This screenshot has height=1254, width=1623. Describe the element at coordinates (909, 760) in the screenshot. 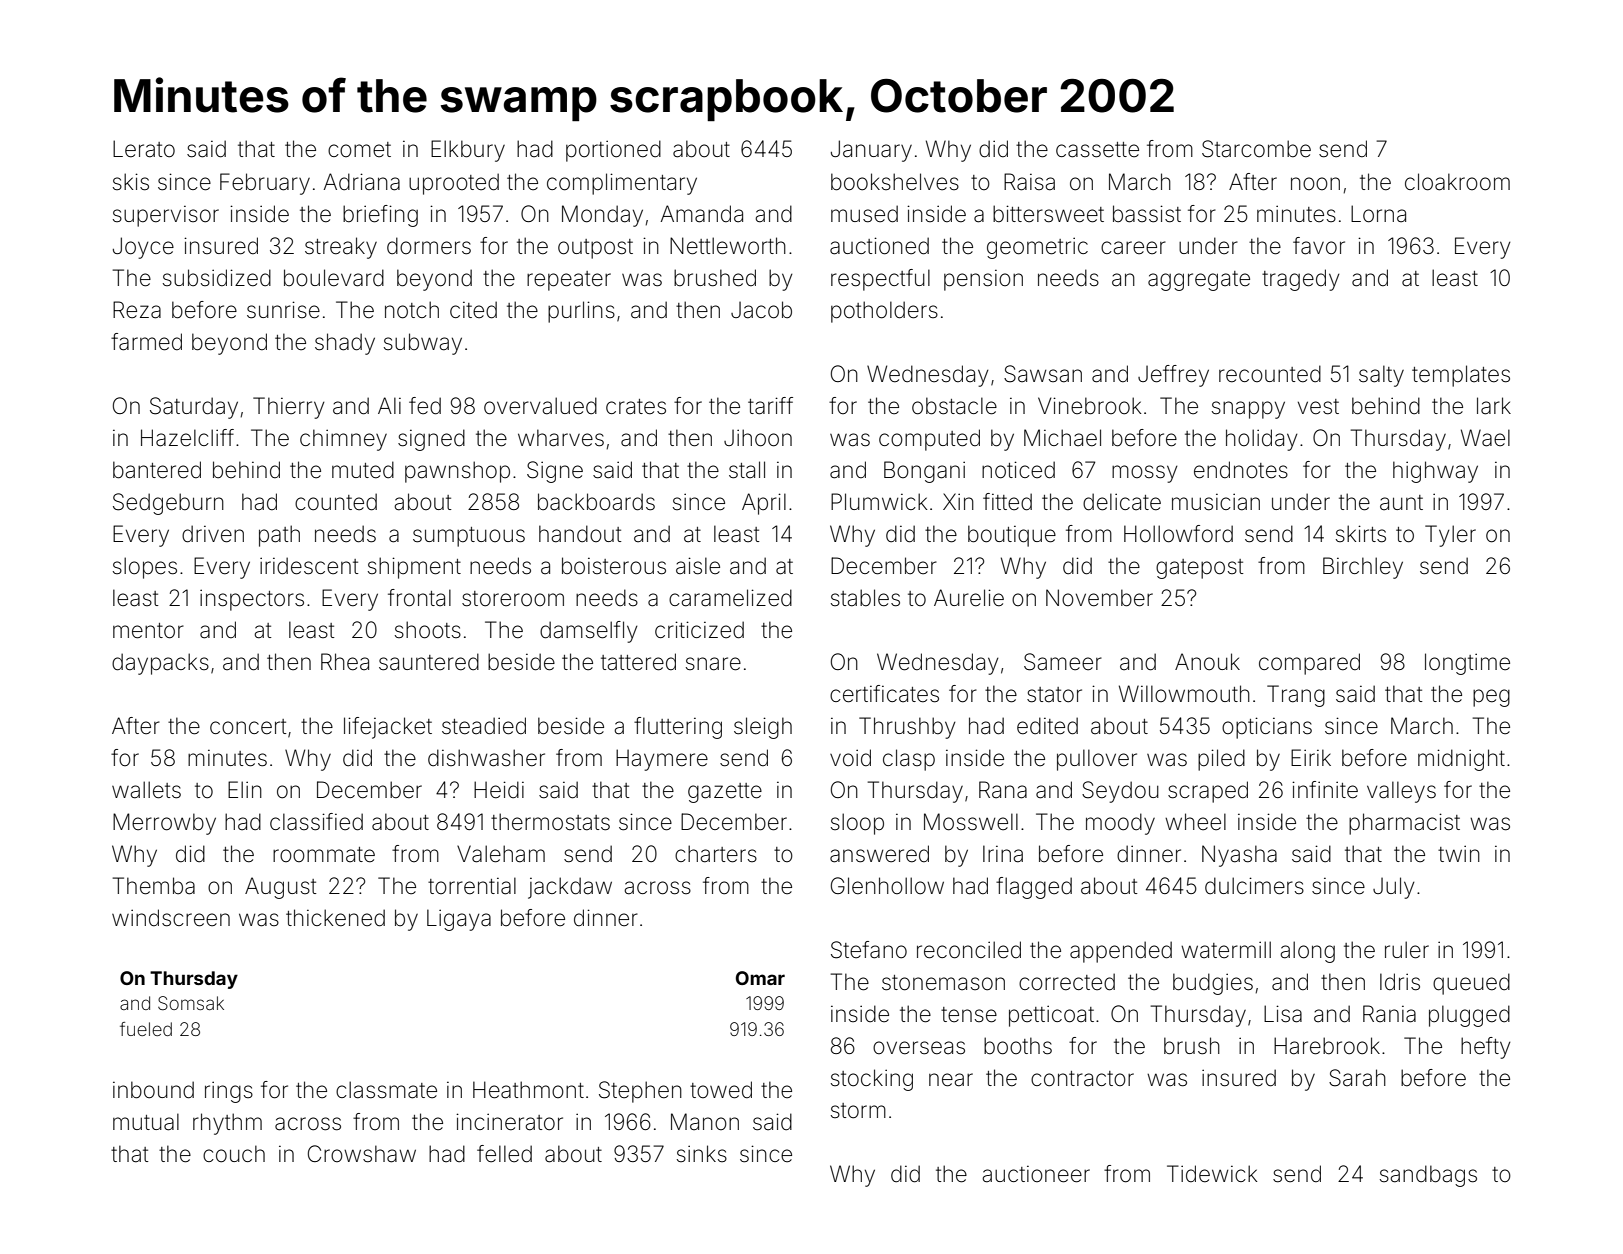

I see `clasp` at that location.
